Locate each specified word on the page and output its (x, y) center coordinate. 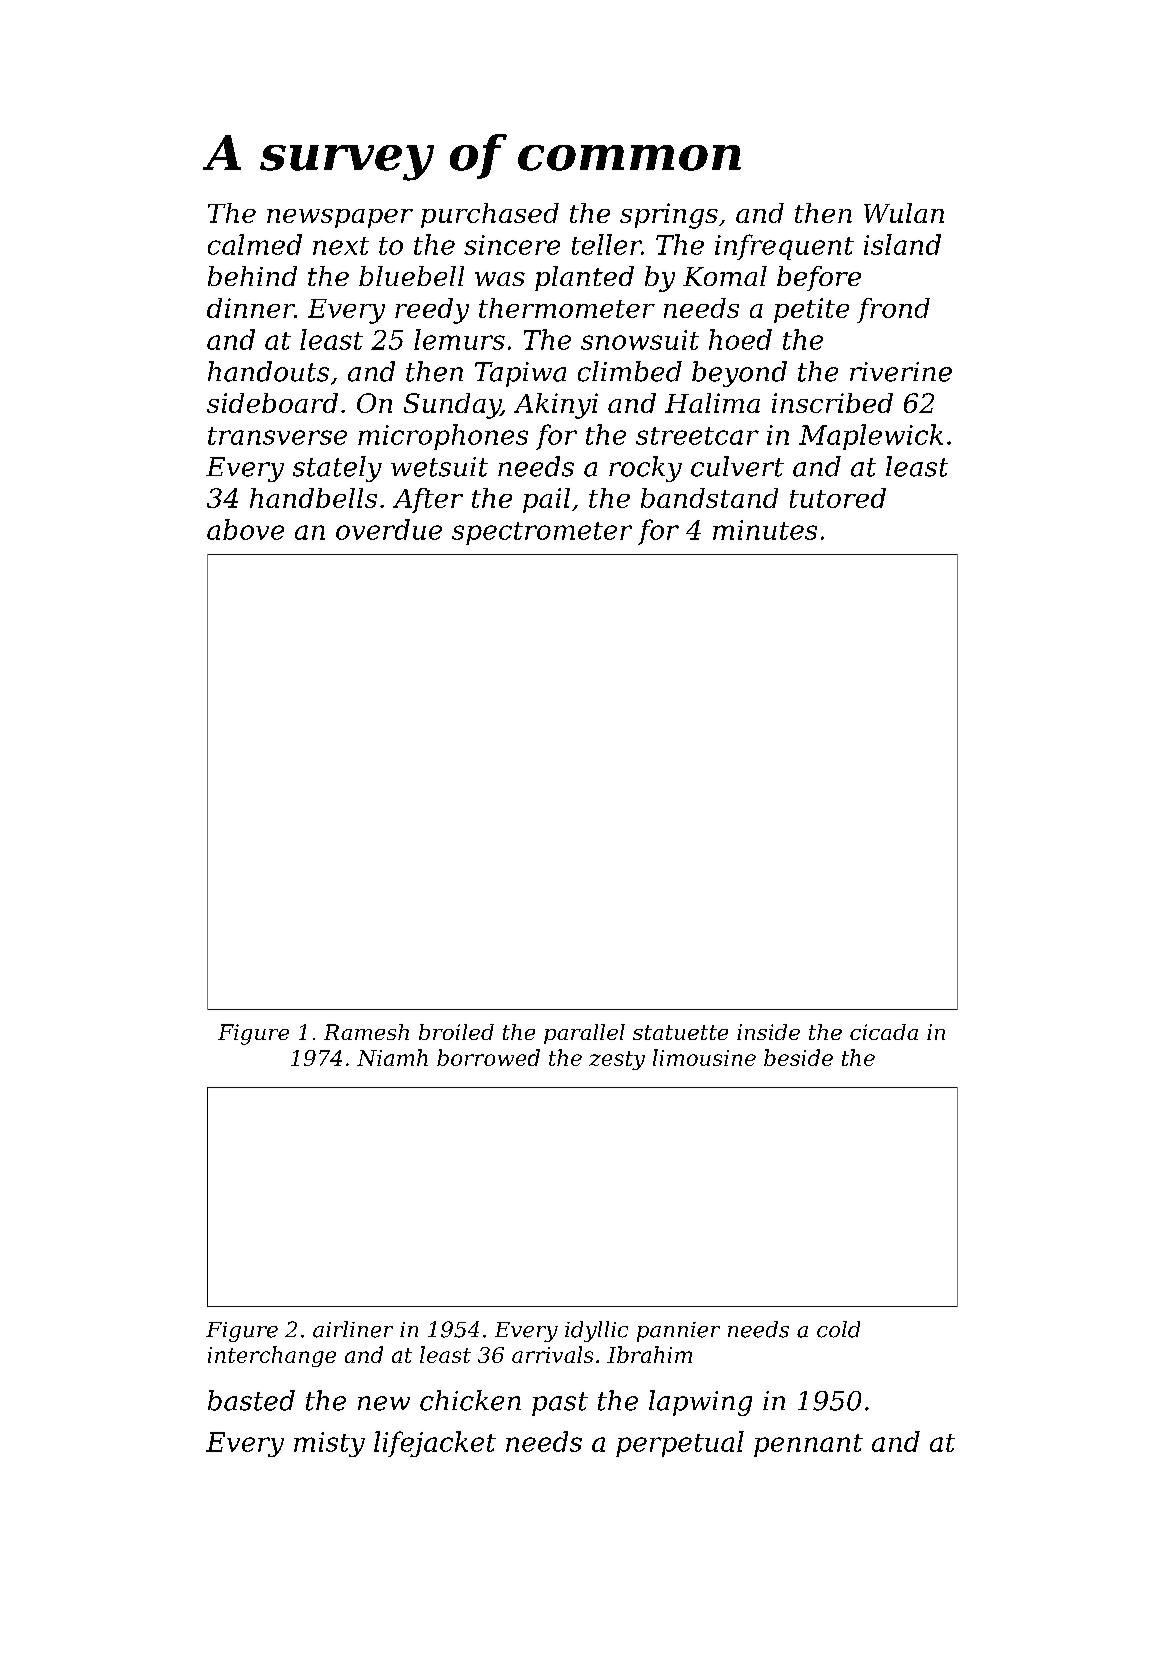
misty (329, 1444)
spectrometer (542, 533)
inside (768, 1032)
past (560, 1404)
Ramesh (366, 1032)
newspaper (340, 218)
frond (893, 310)
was (500, 279)
